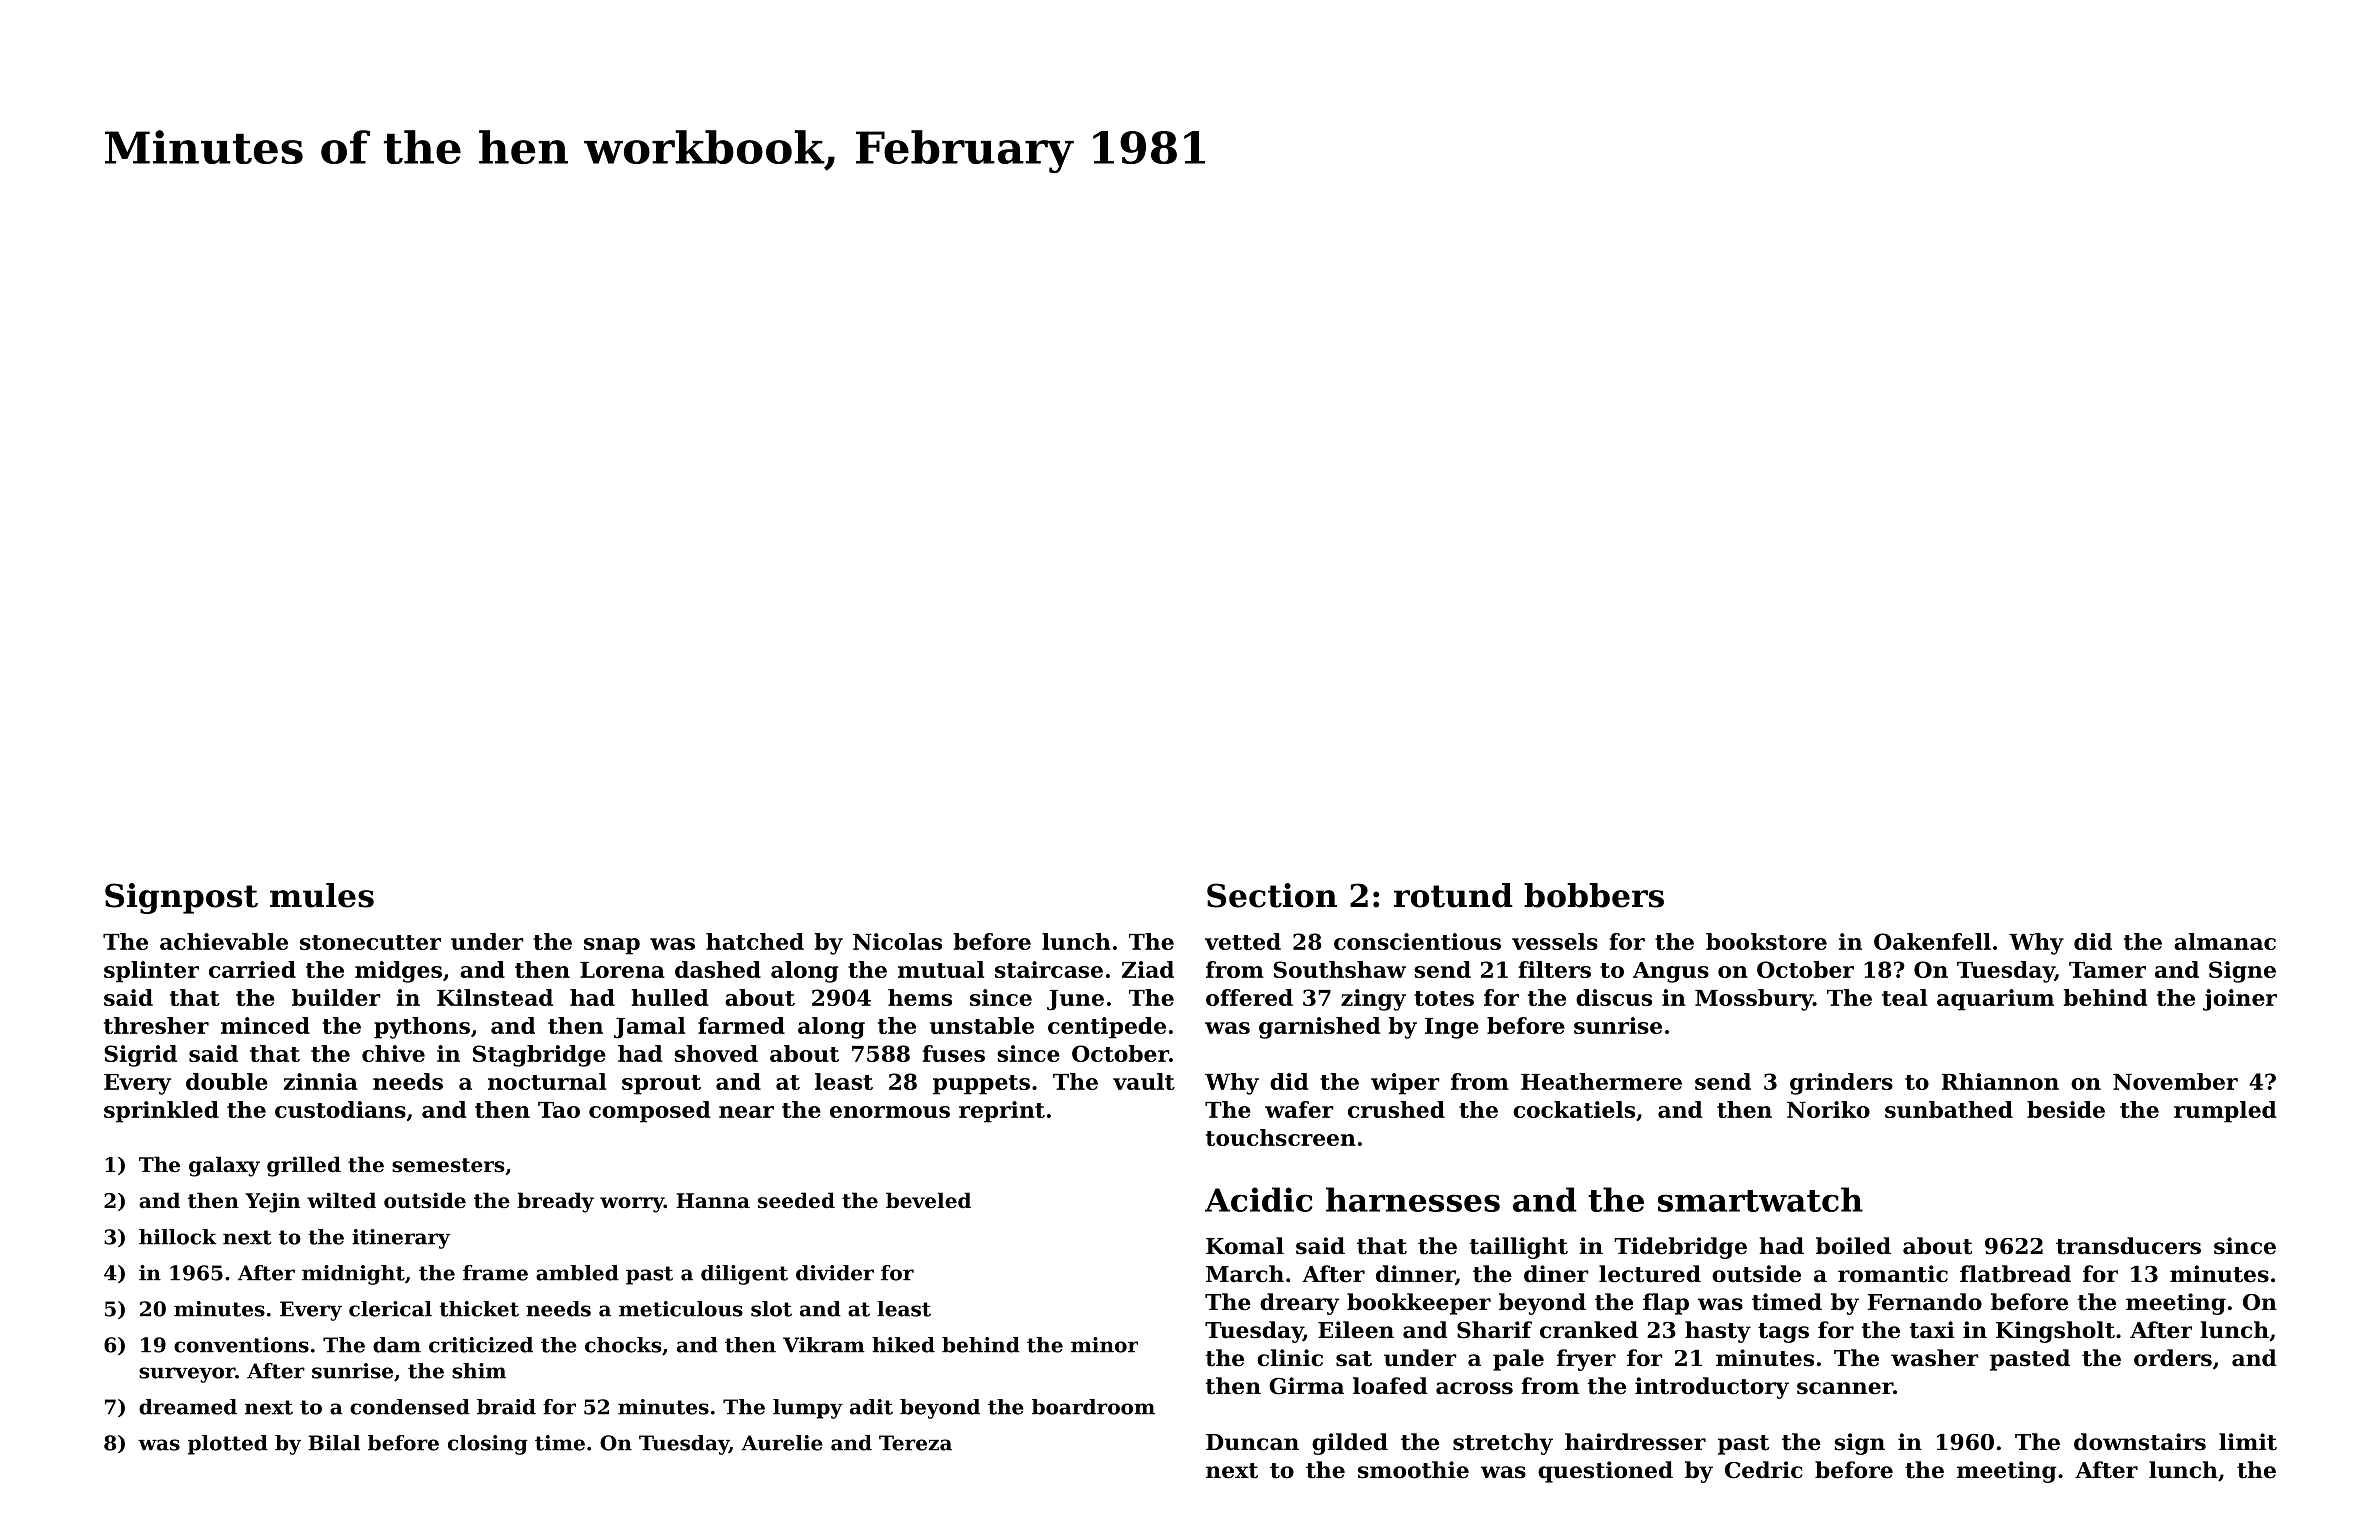  What do you see at coordinates (1828, 1109) in the page?
I see `Noriko` at bounding box center [1828, 1109].
